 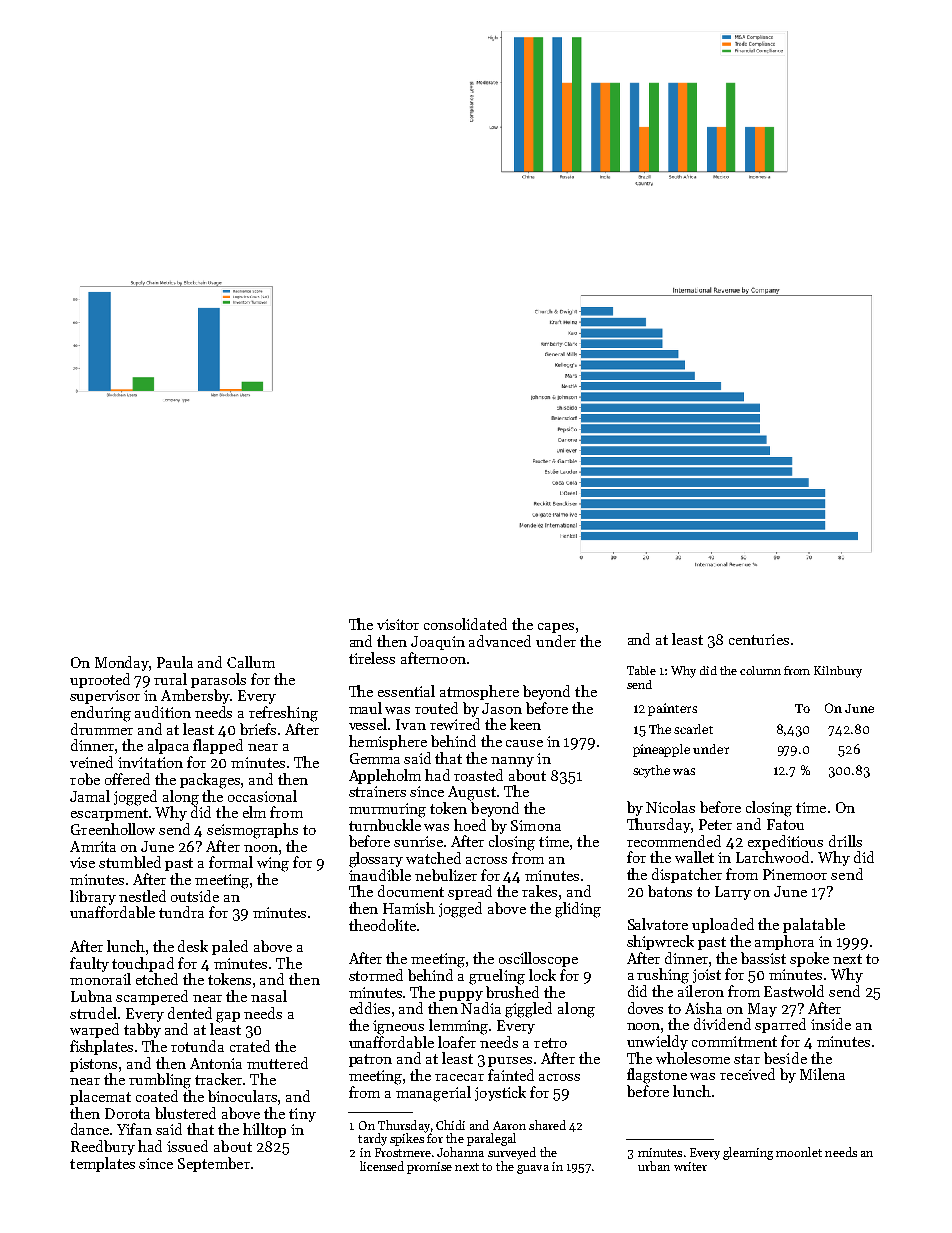 What do you see at coordinates (175, 662) in the screenshot?
I see `Paula` at bounding box center [175, 662].
